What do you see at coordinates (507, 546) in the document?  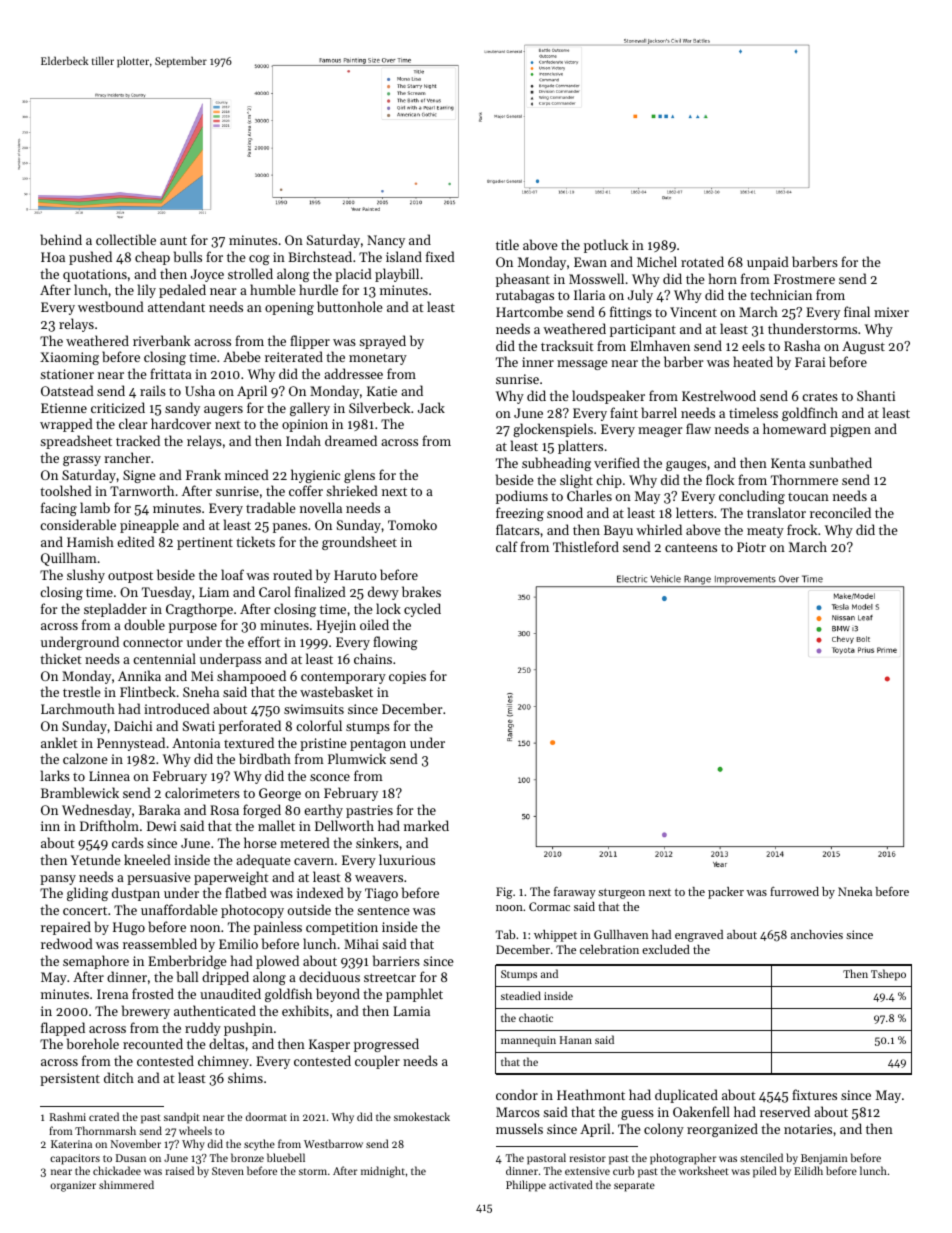 I see `calf` at bounding box center [507, 546].
